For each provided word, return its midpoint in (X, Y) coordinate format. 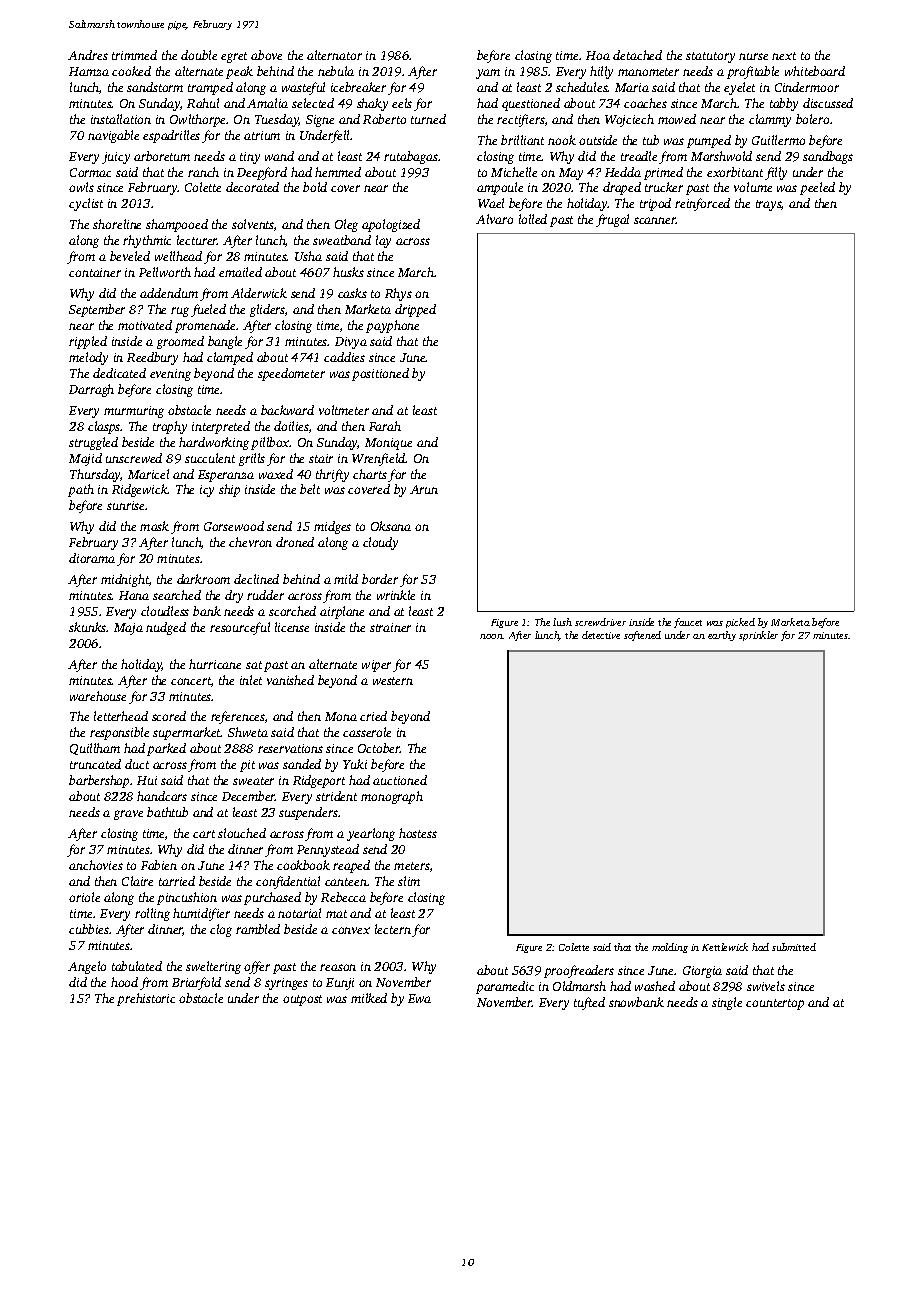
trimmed (134, 55)
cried (373, 716)
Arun (424, 489)
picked (740, 623)
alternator (334, 55)
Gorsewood (234, 526)
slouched (242, 833)
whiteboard (815, 71)
